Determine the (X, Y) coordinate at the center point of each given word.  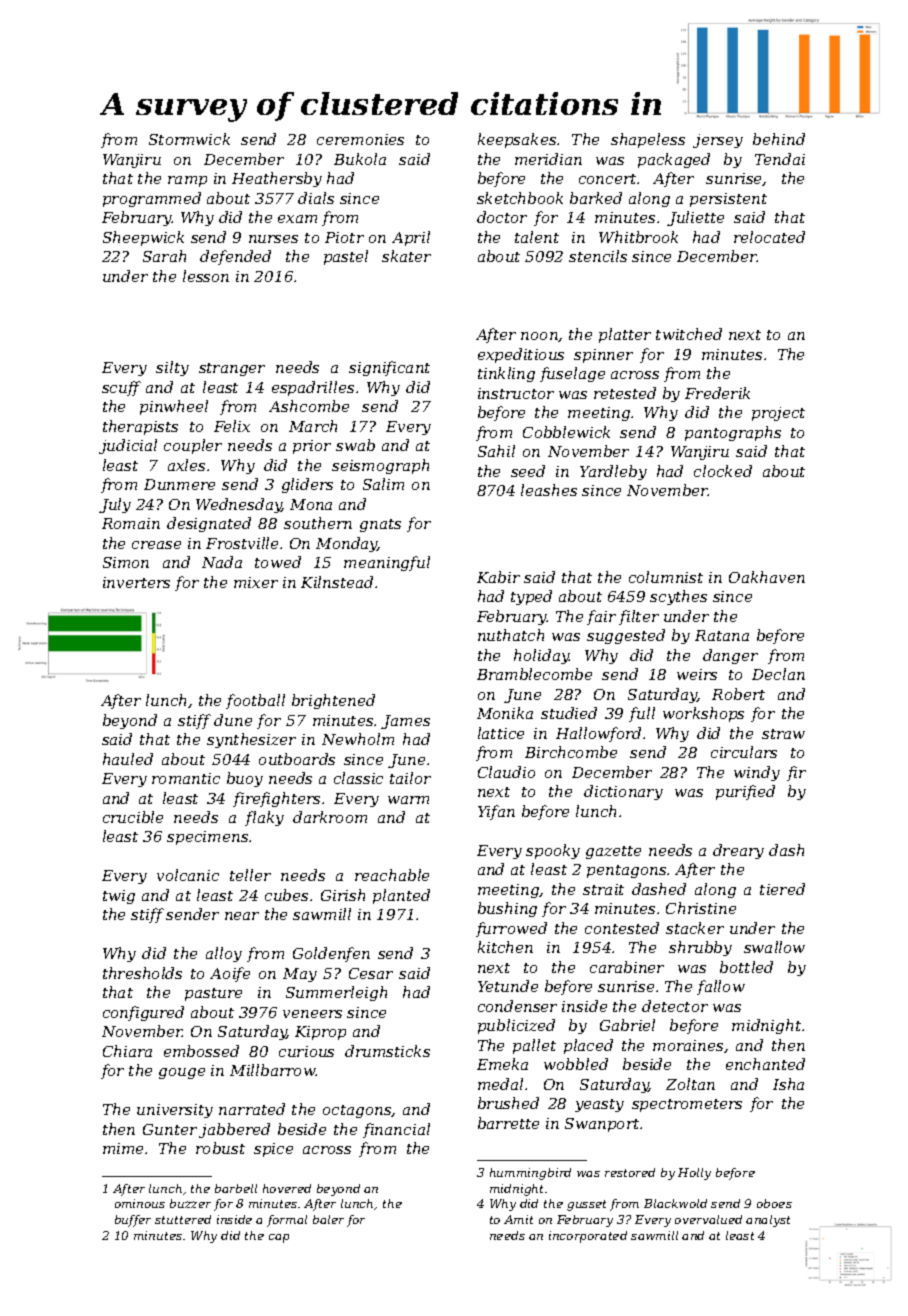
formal (287, 1221)
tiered (782, 889)
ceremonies (360, 139)
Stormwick (189, 139)
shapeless (648, 140)
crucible (133, 817)
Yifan (496, 812)
